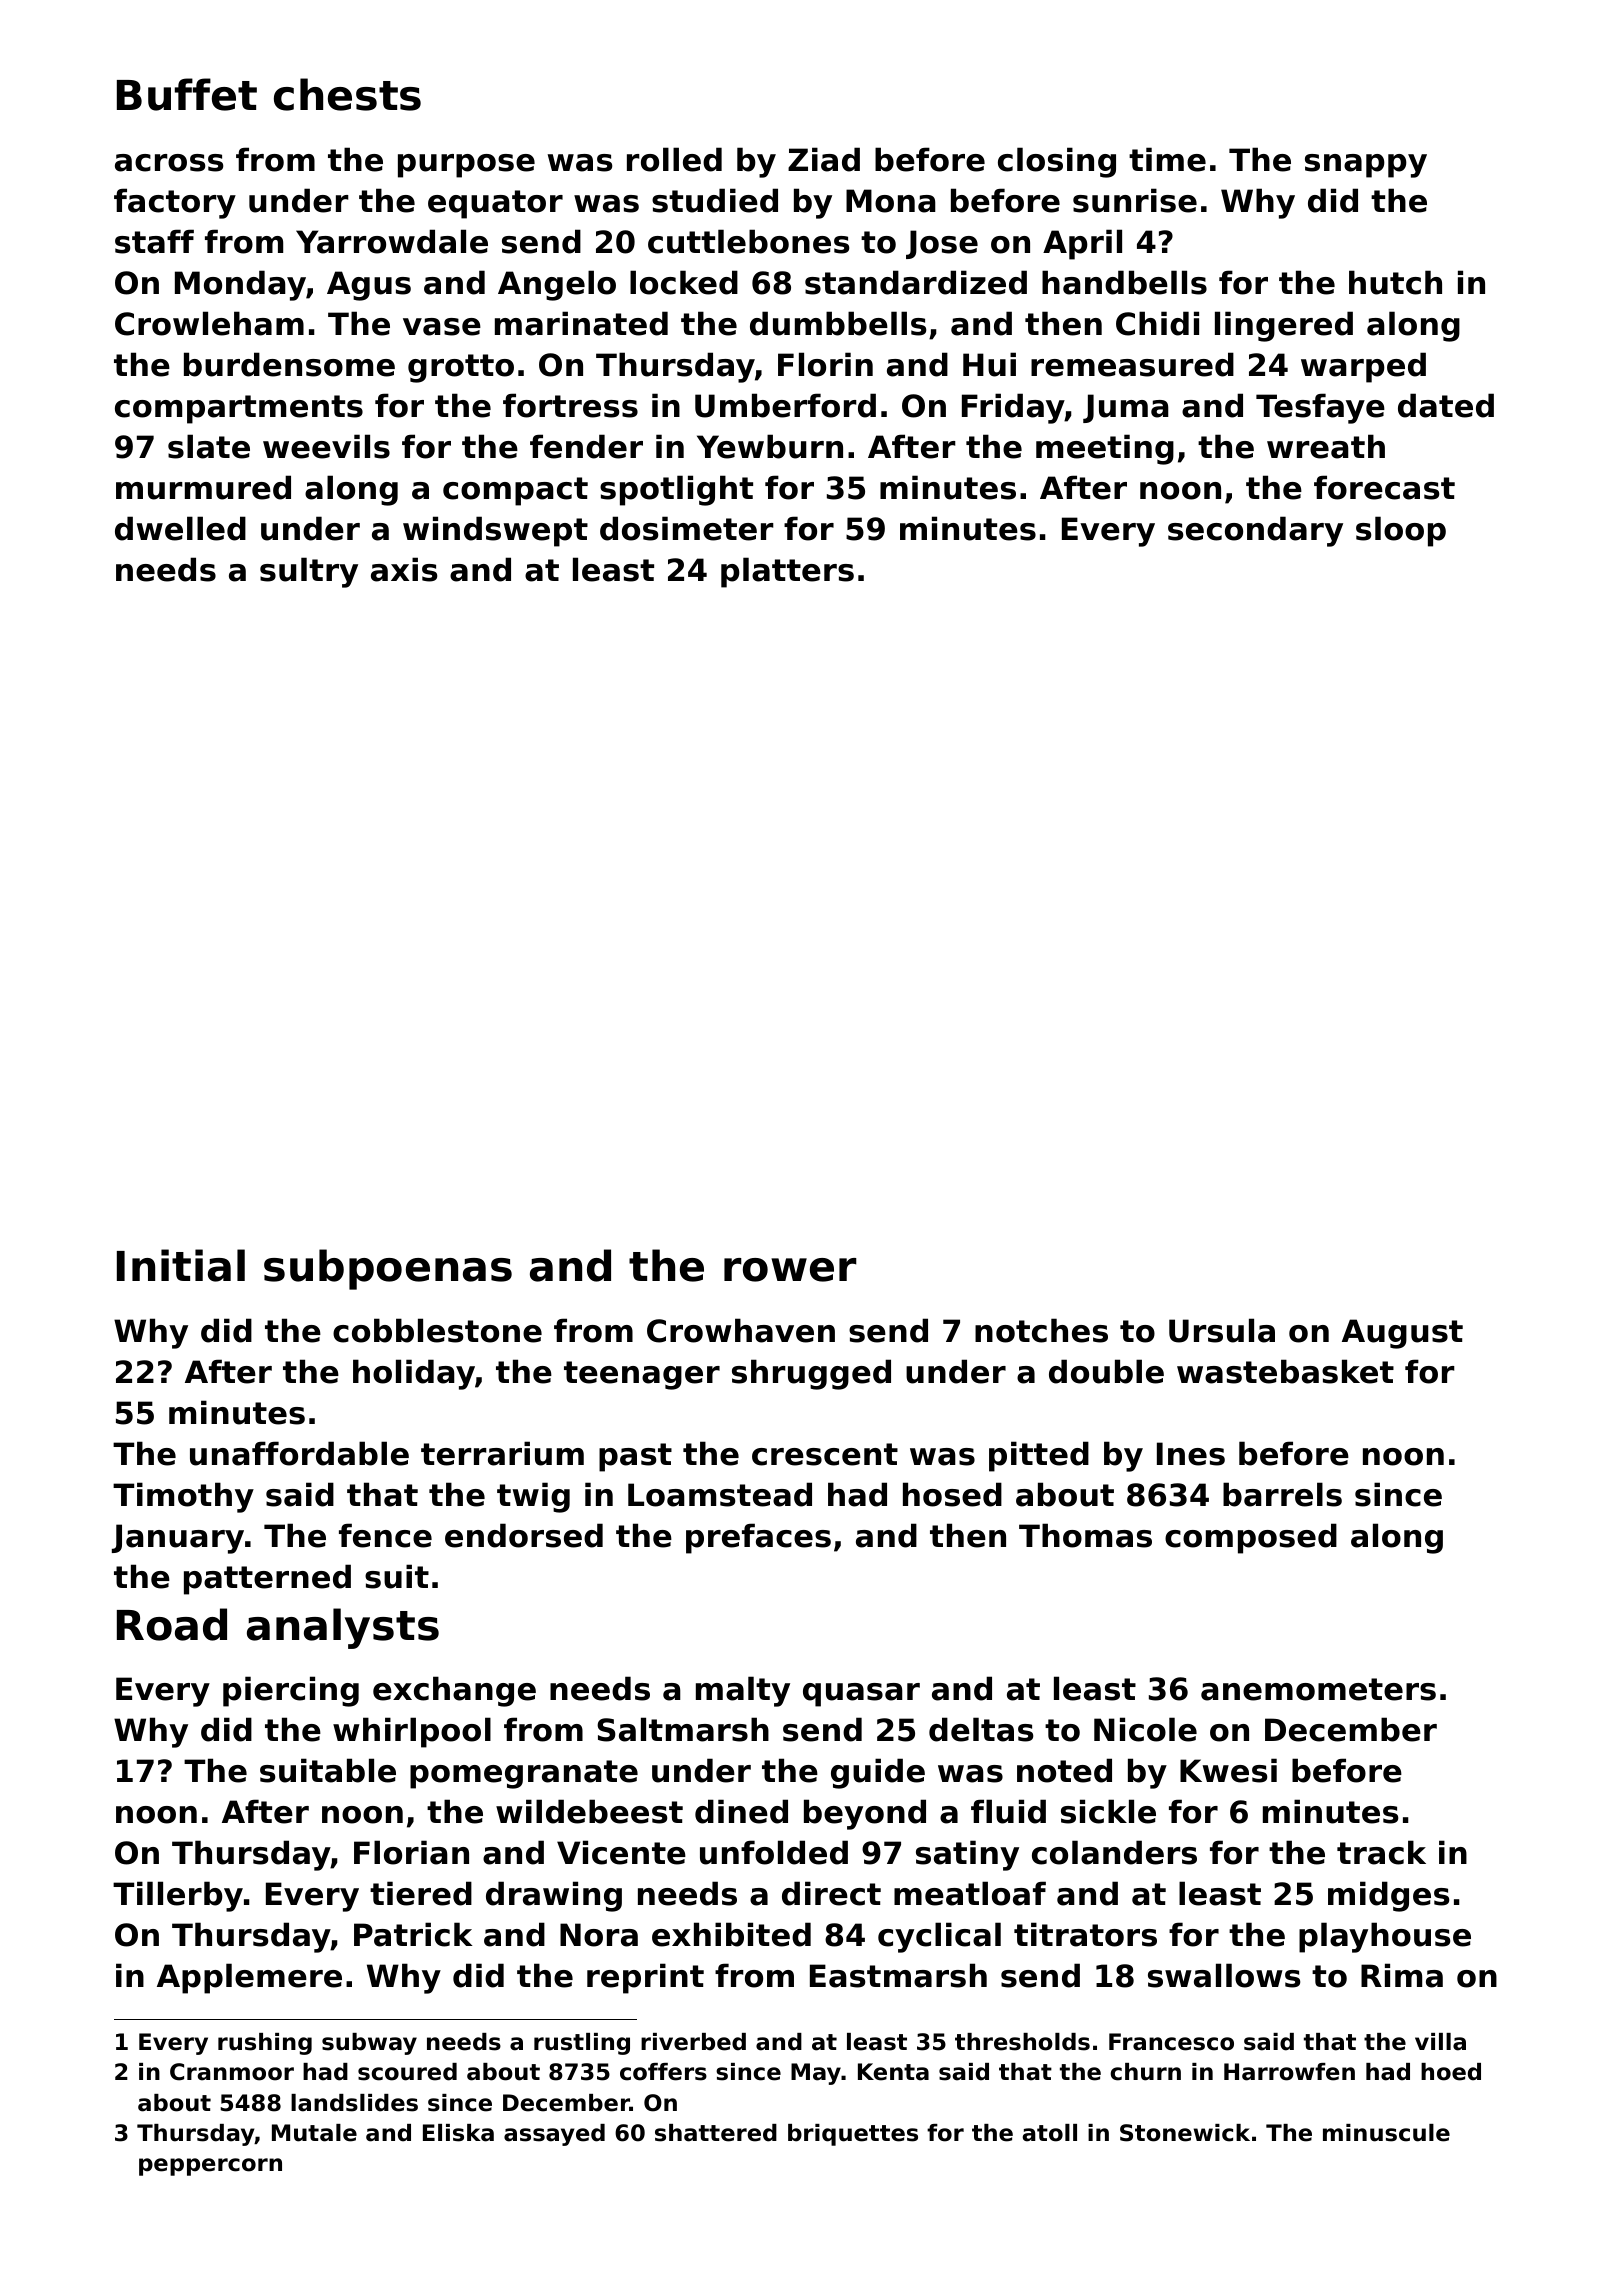  Describe the element at coordinates (458, 2133) in the image. I see `Eliska` at that location.
